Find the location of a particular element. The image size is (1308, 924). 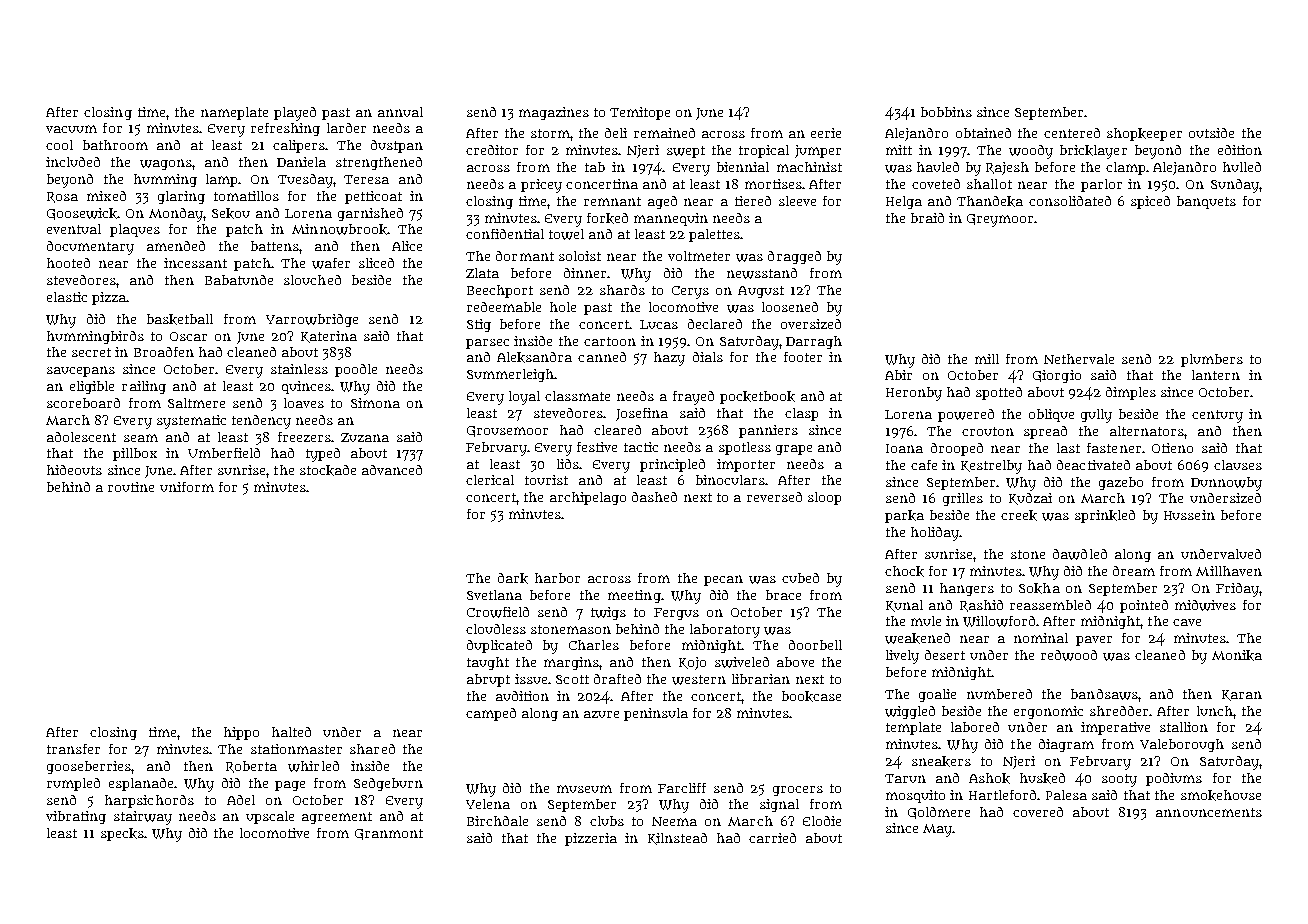

Darragh is located at coordinates (814, 342).
